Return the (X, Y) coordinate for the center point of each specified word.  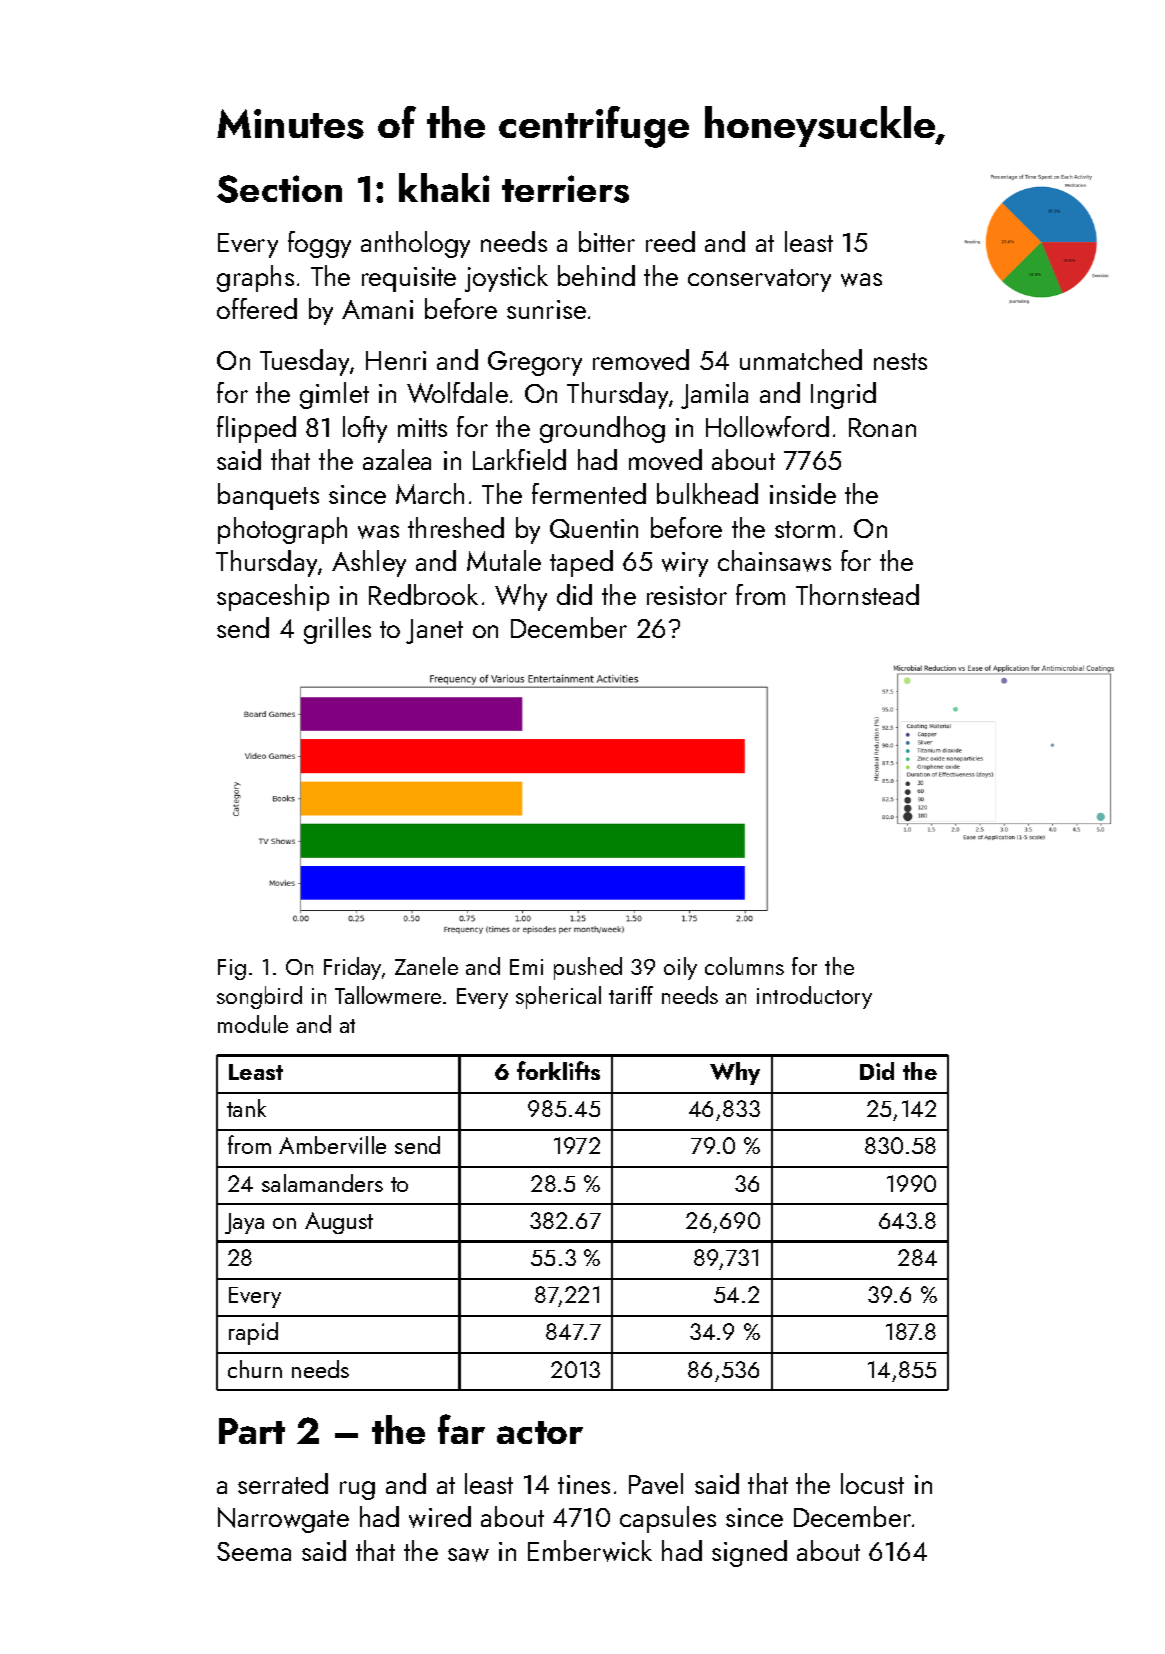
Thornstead (857, 594)
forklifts (558, 1070)
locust (872, 1483)
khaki (444, 187)
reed (670, 241)
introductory (814, 997)
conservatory (759, 280)
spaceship (273, 597)
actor (540, 1432)
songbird (259, 997)
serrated (283, 1483)
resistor (687, 595)
